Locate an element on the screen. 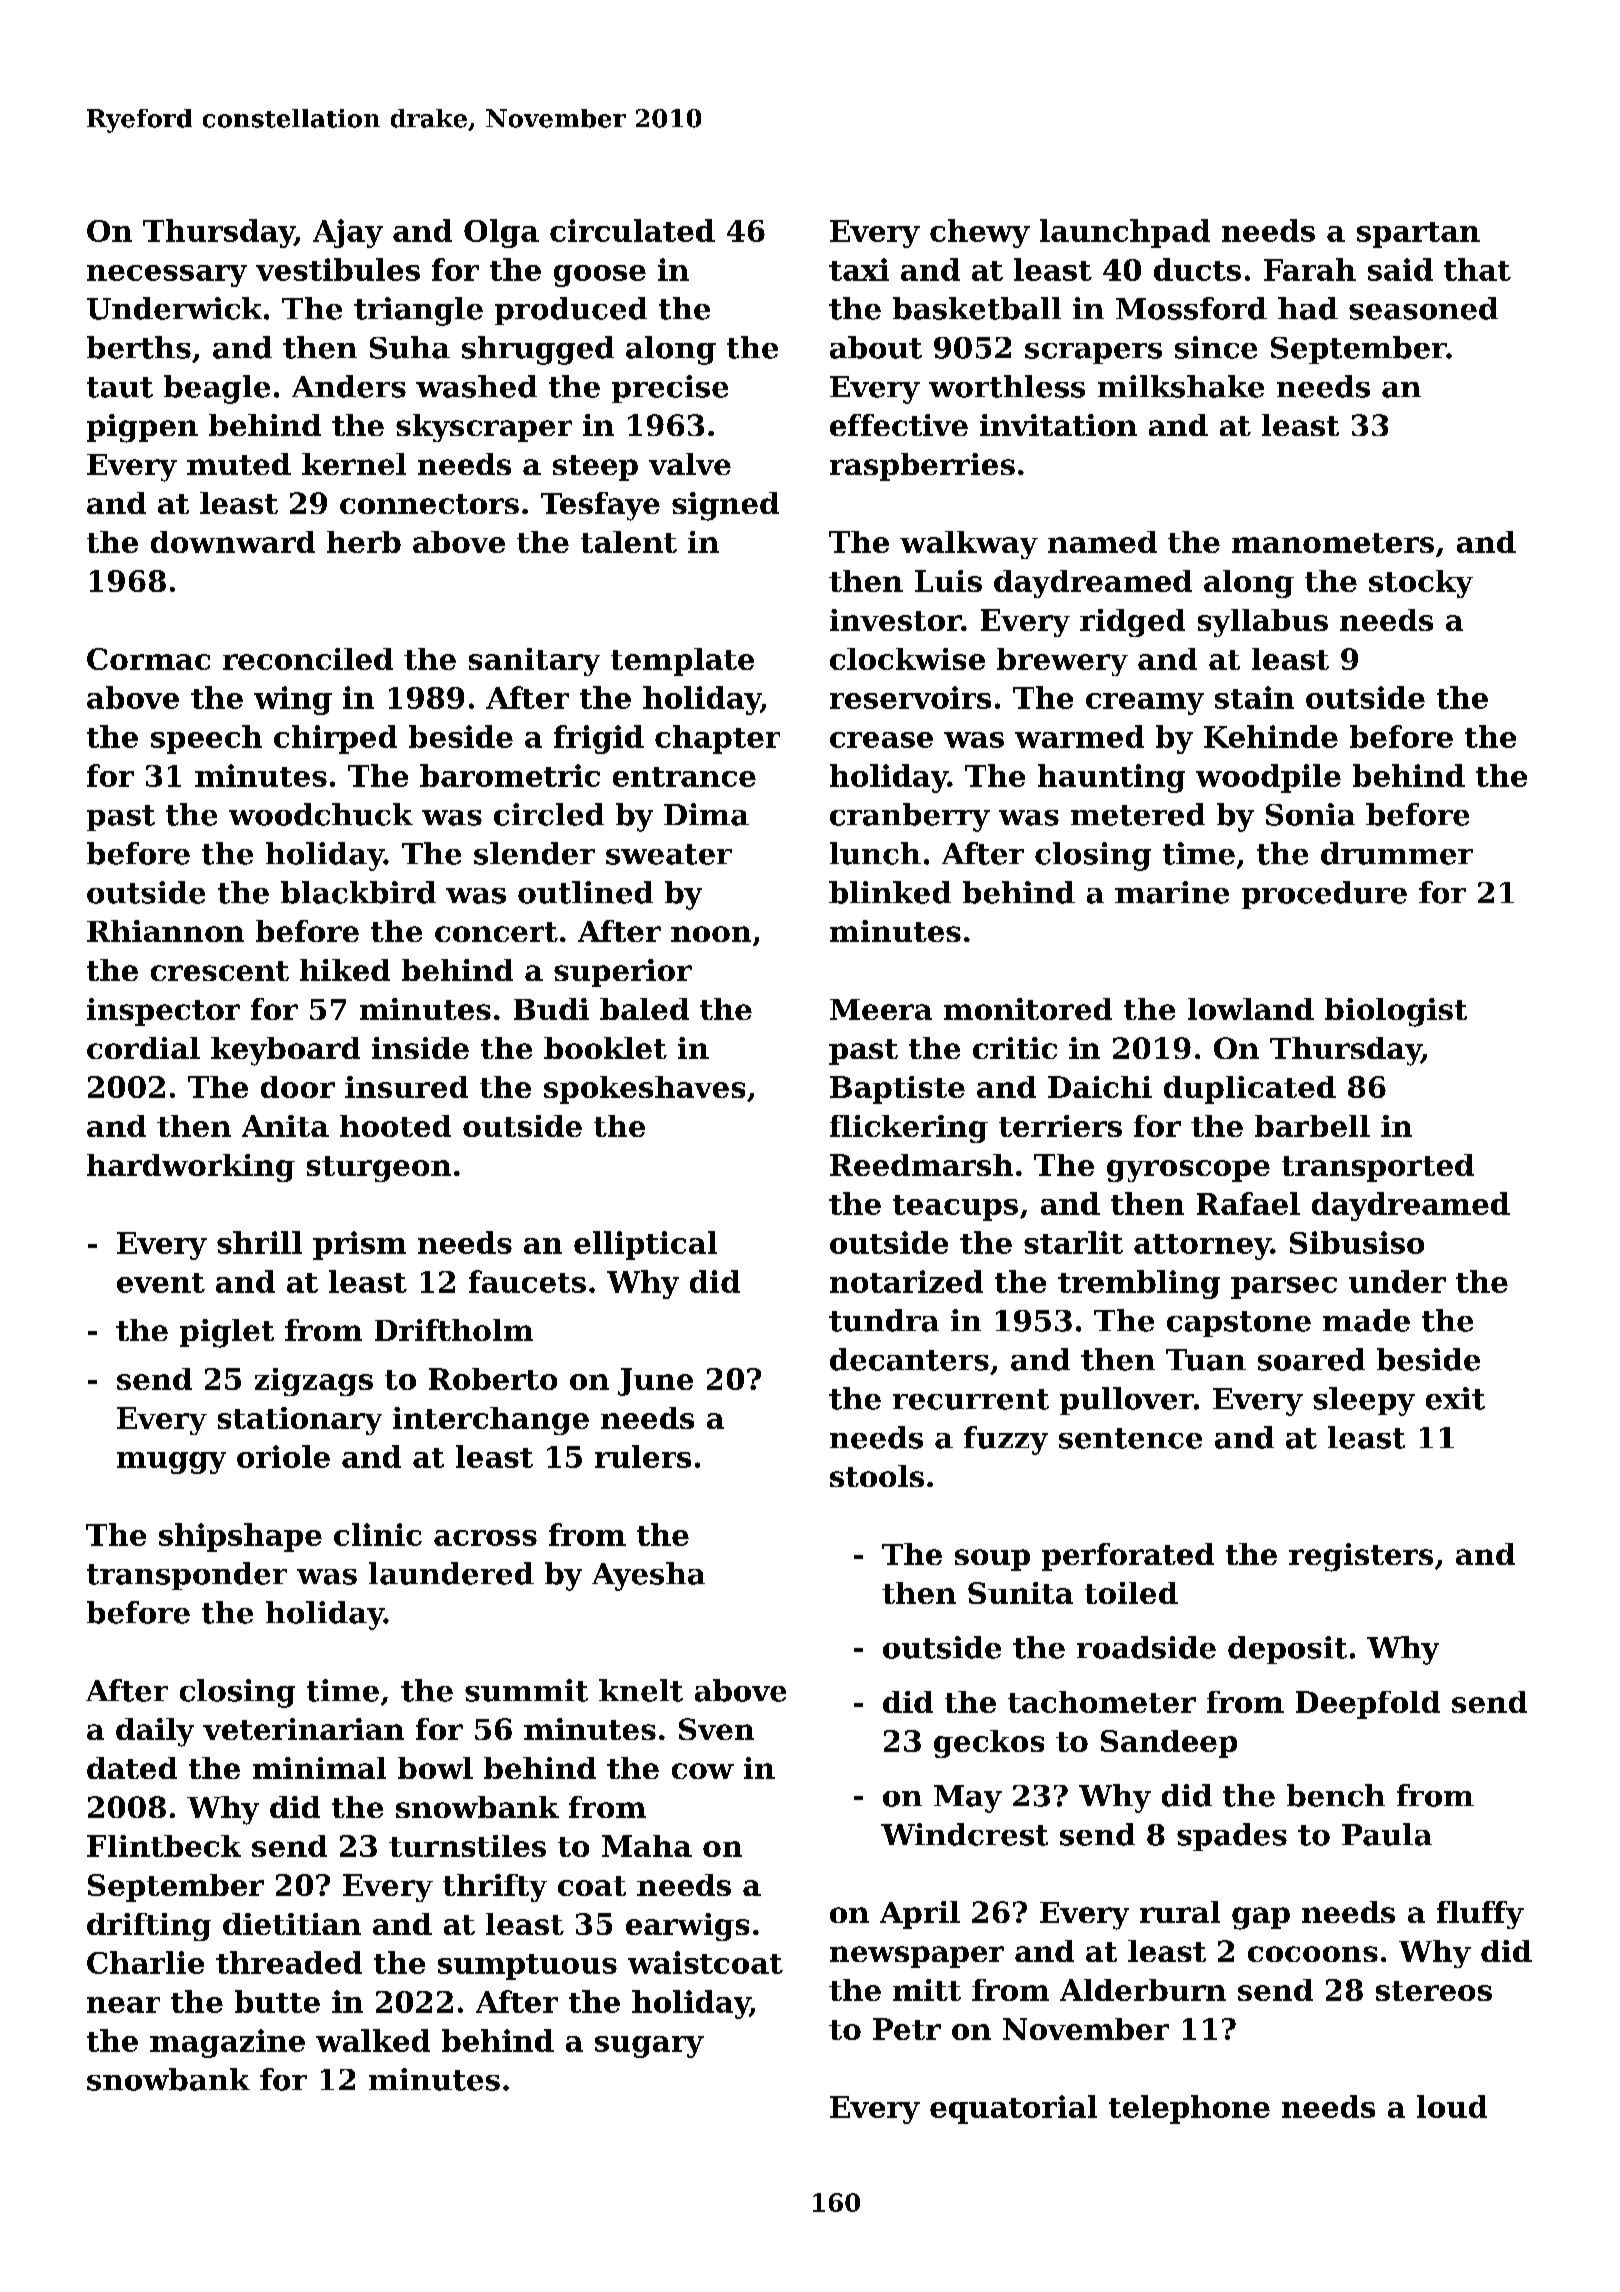 This screenshot has width=1620, height=2292. transported is located at coordinates (1378, 1168).
